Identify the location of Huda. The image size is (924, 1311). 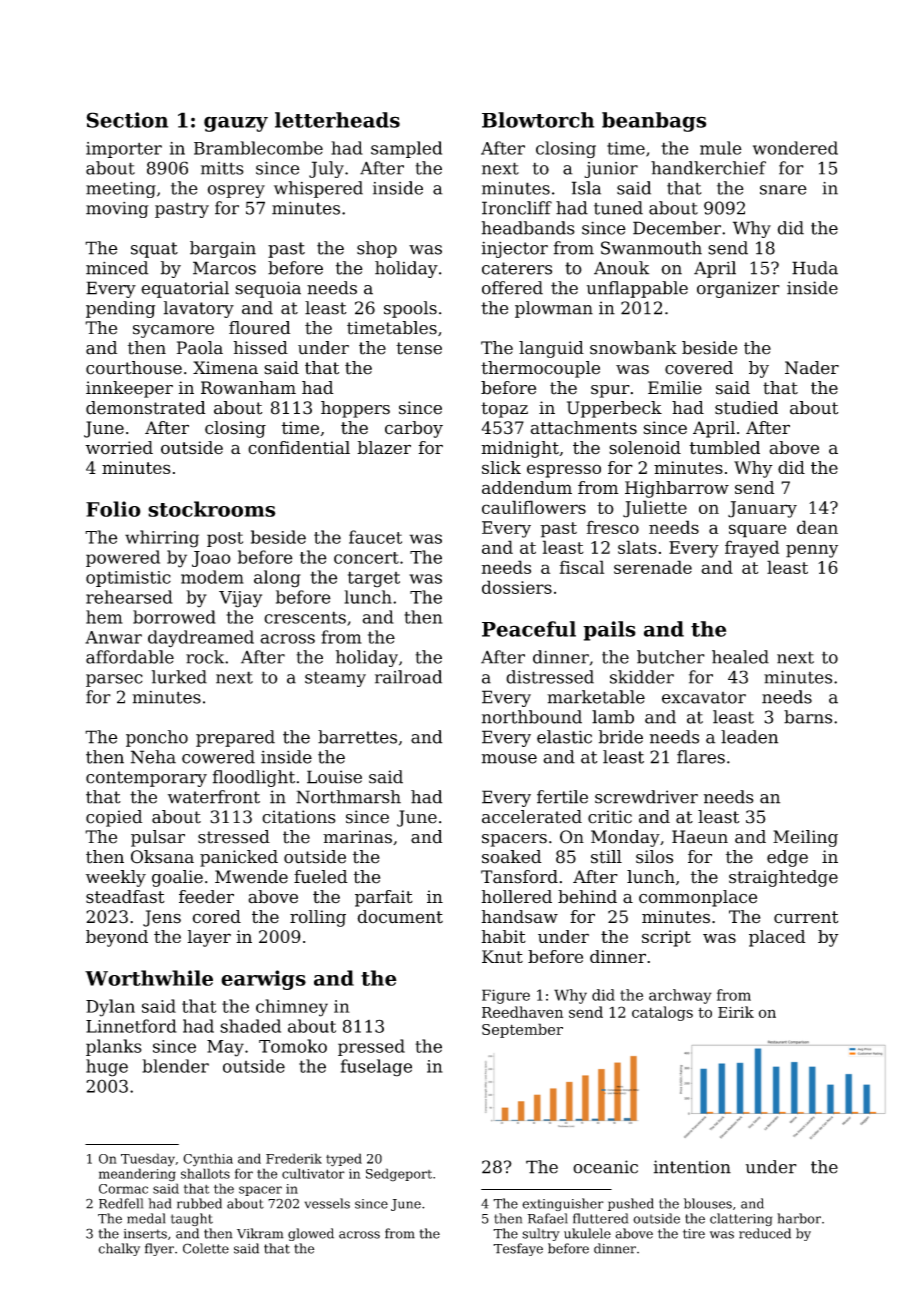
(815, 268).
